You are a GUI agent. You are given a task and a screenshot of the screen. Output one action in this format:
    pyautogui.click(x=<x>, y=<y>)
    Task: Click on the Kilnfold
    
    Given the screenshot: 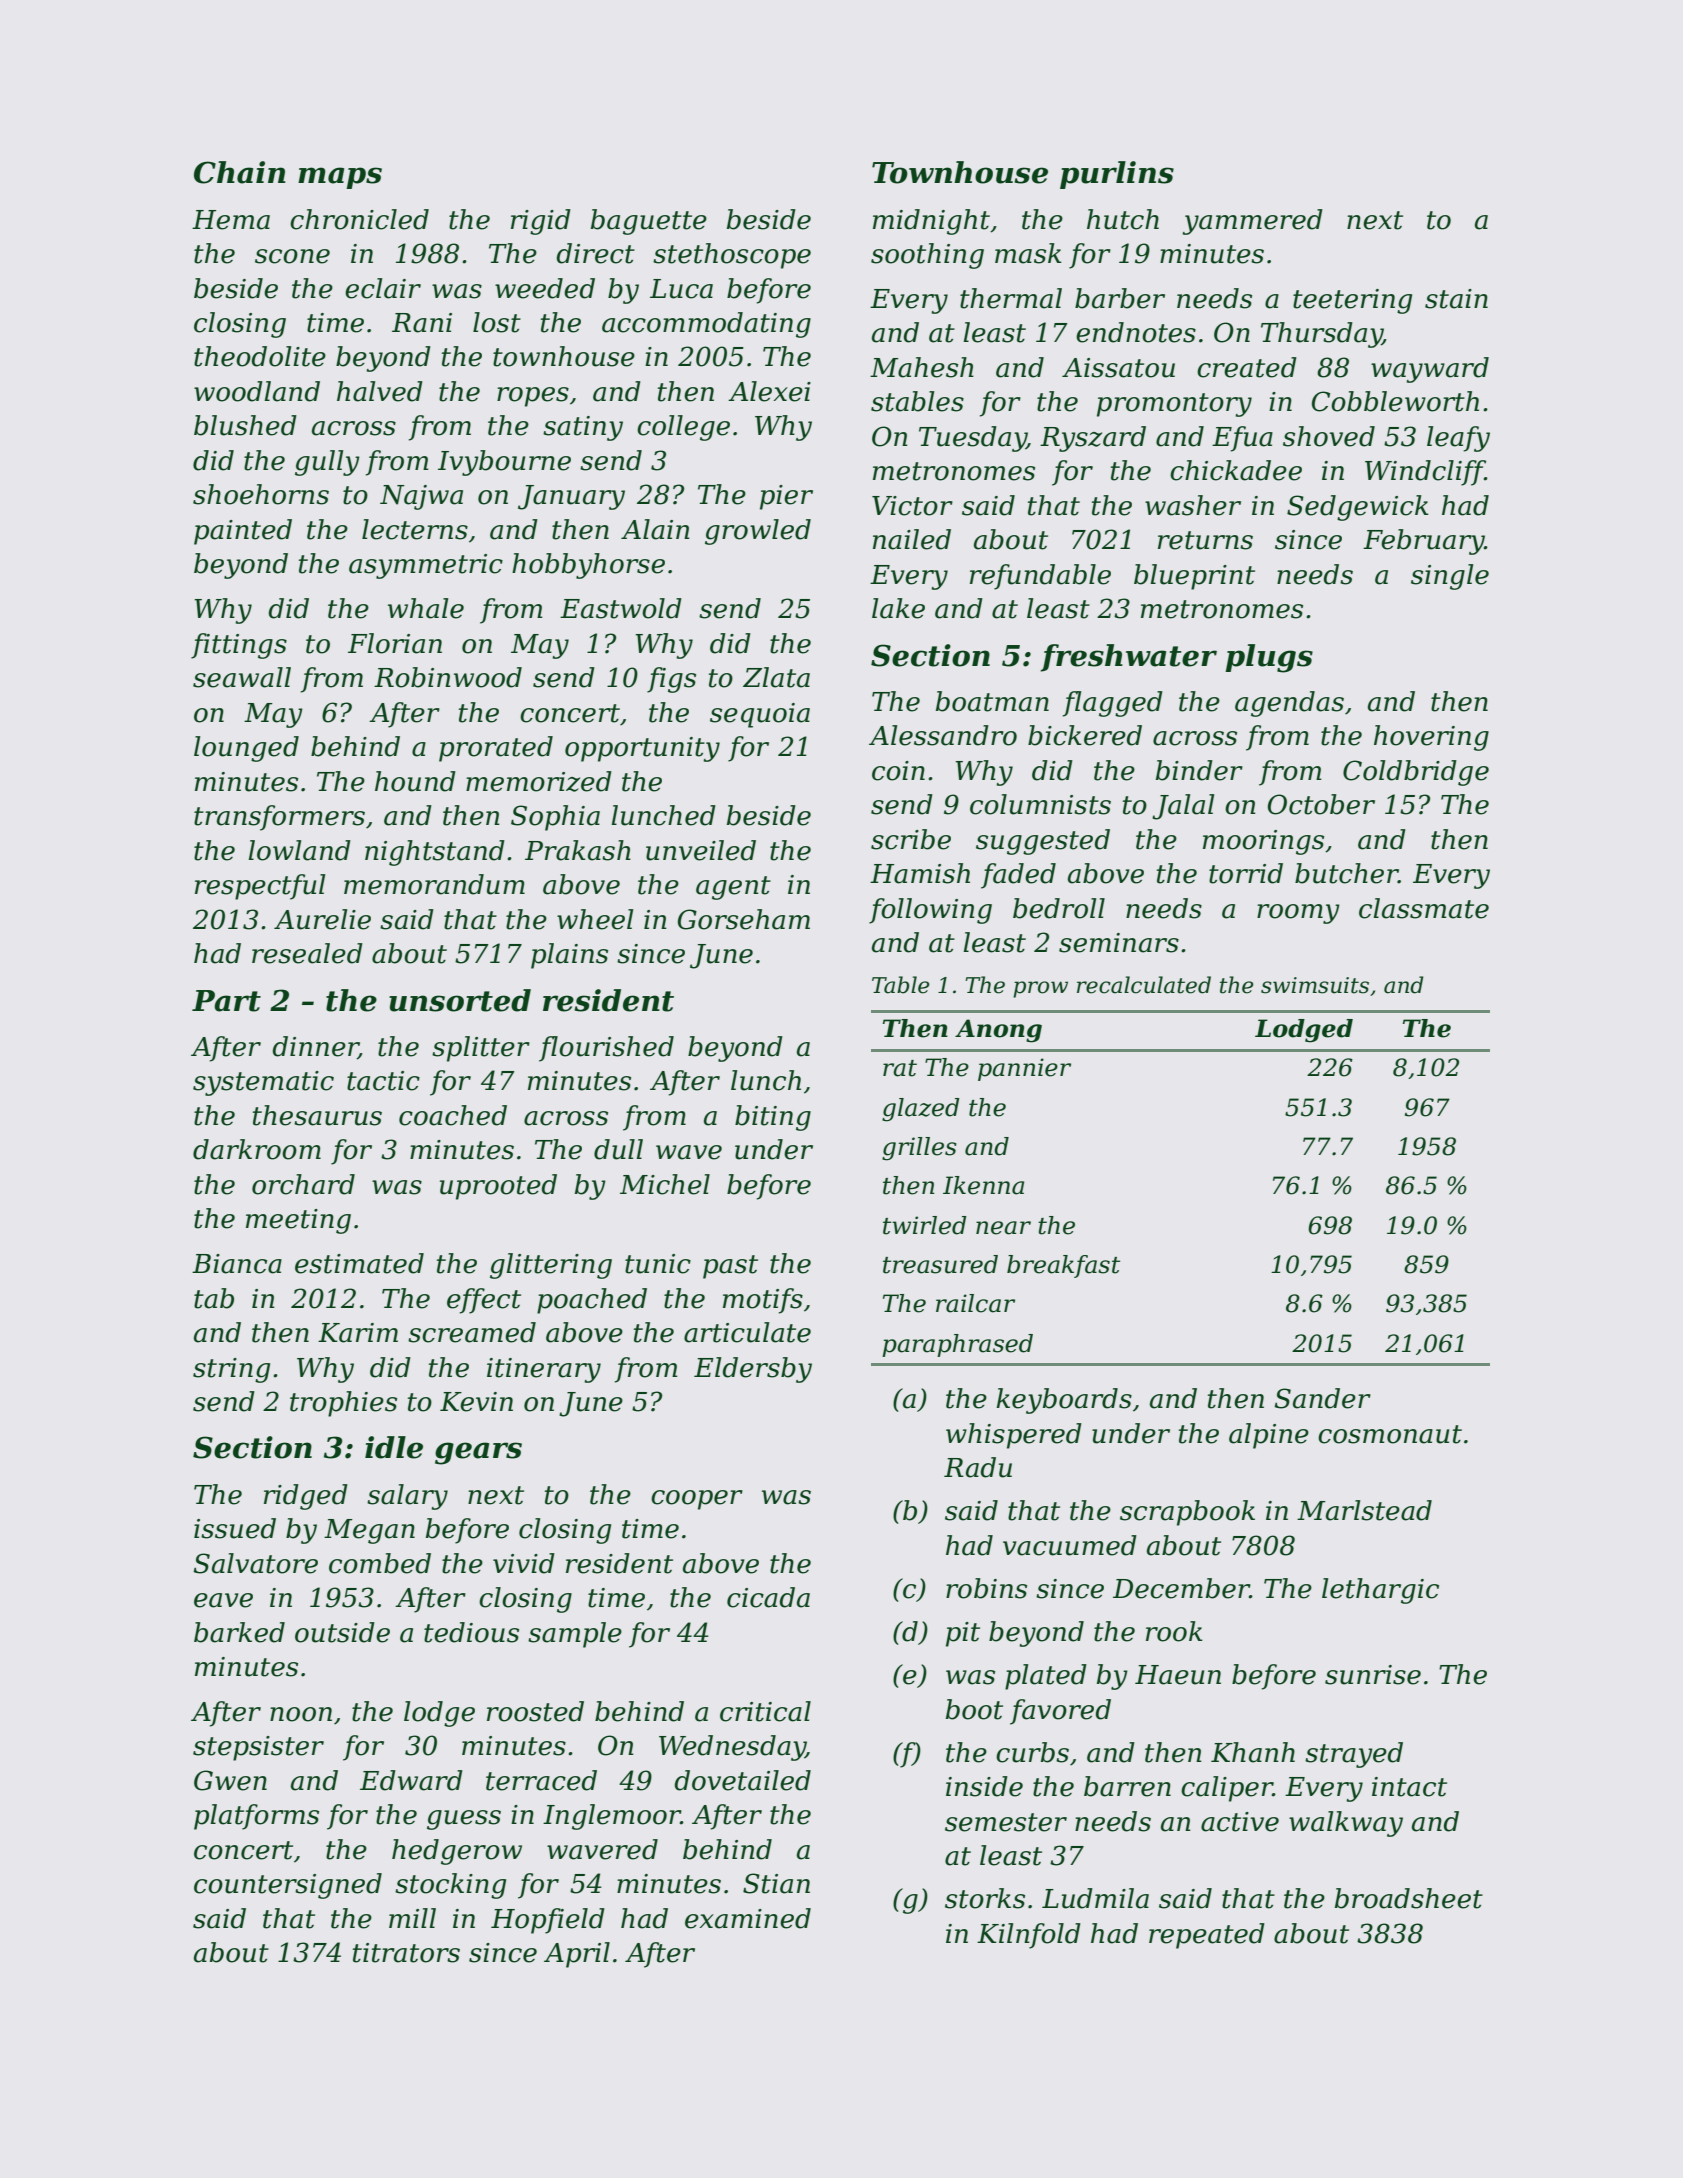 What is the action you would take?
    pyautogui.click(x=1029, y=1936)
